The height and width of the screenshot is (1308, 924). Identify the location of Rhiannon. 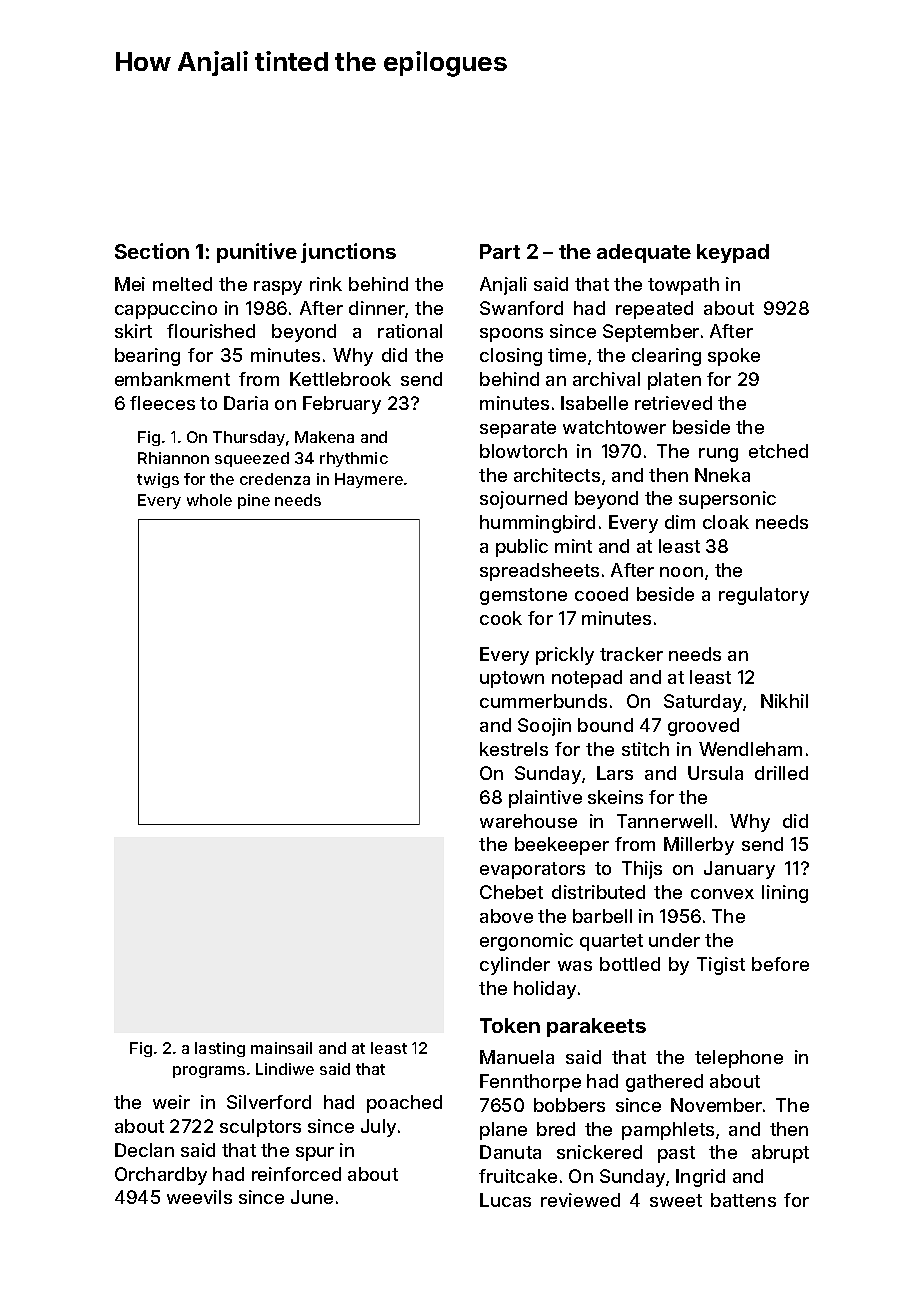
(173, 458).
